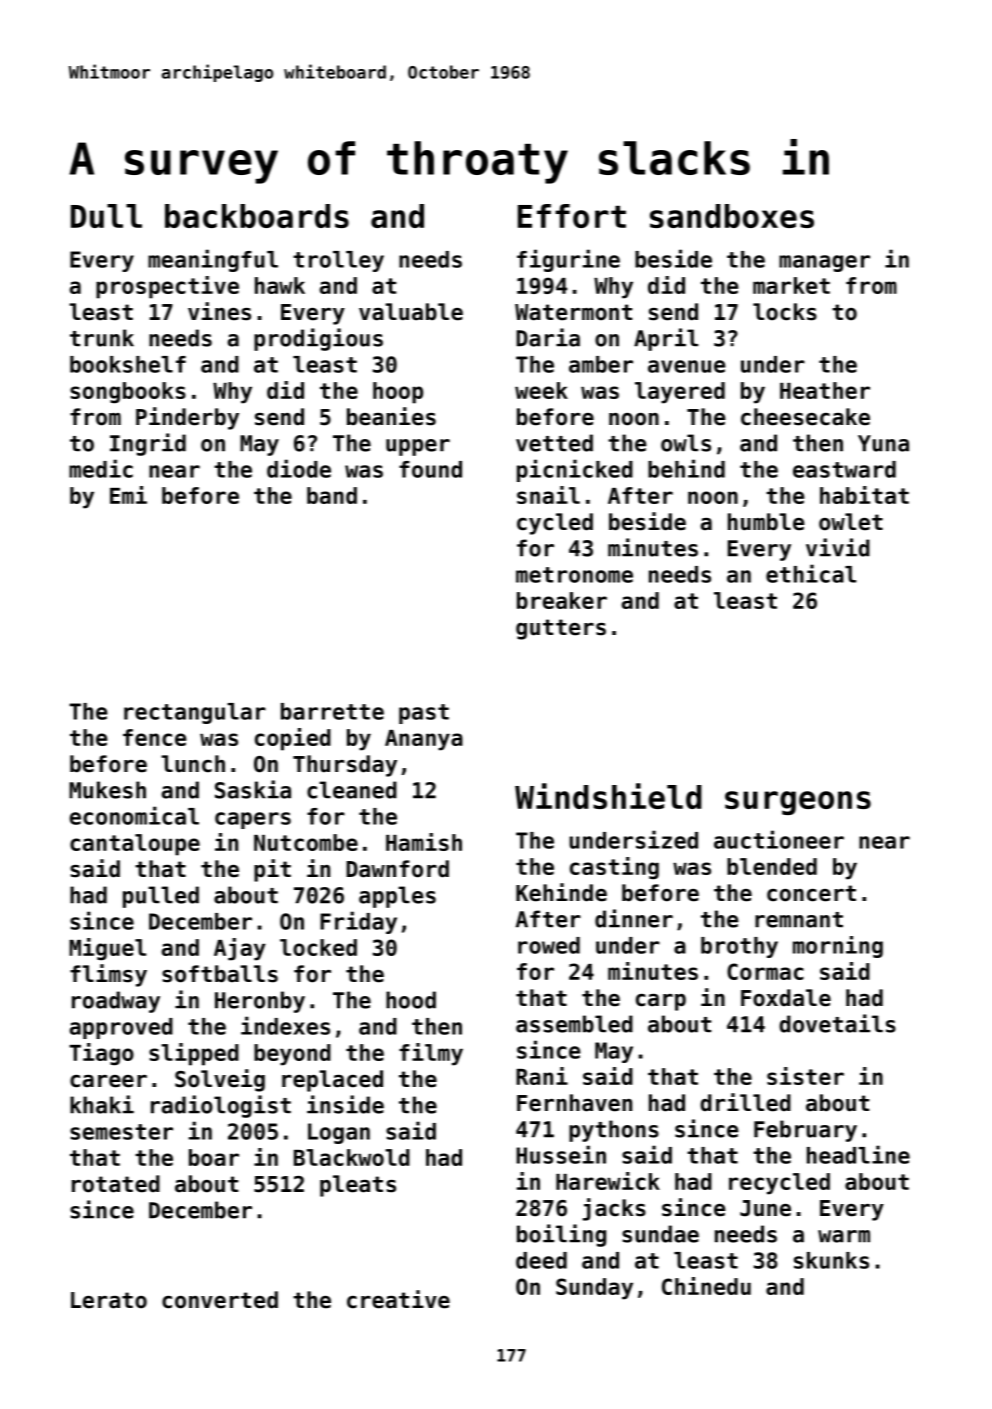 The height and width of the screenshot is (1409, 992). I want to click on sandboxes, so click(732, 216).
